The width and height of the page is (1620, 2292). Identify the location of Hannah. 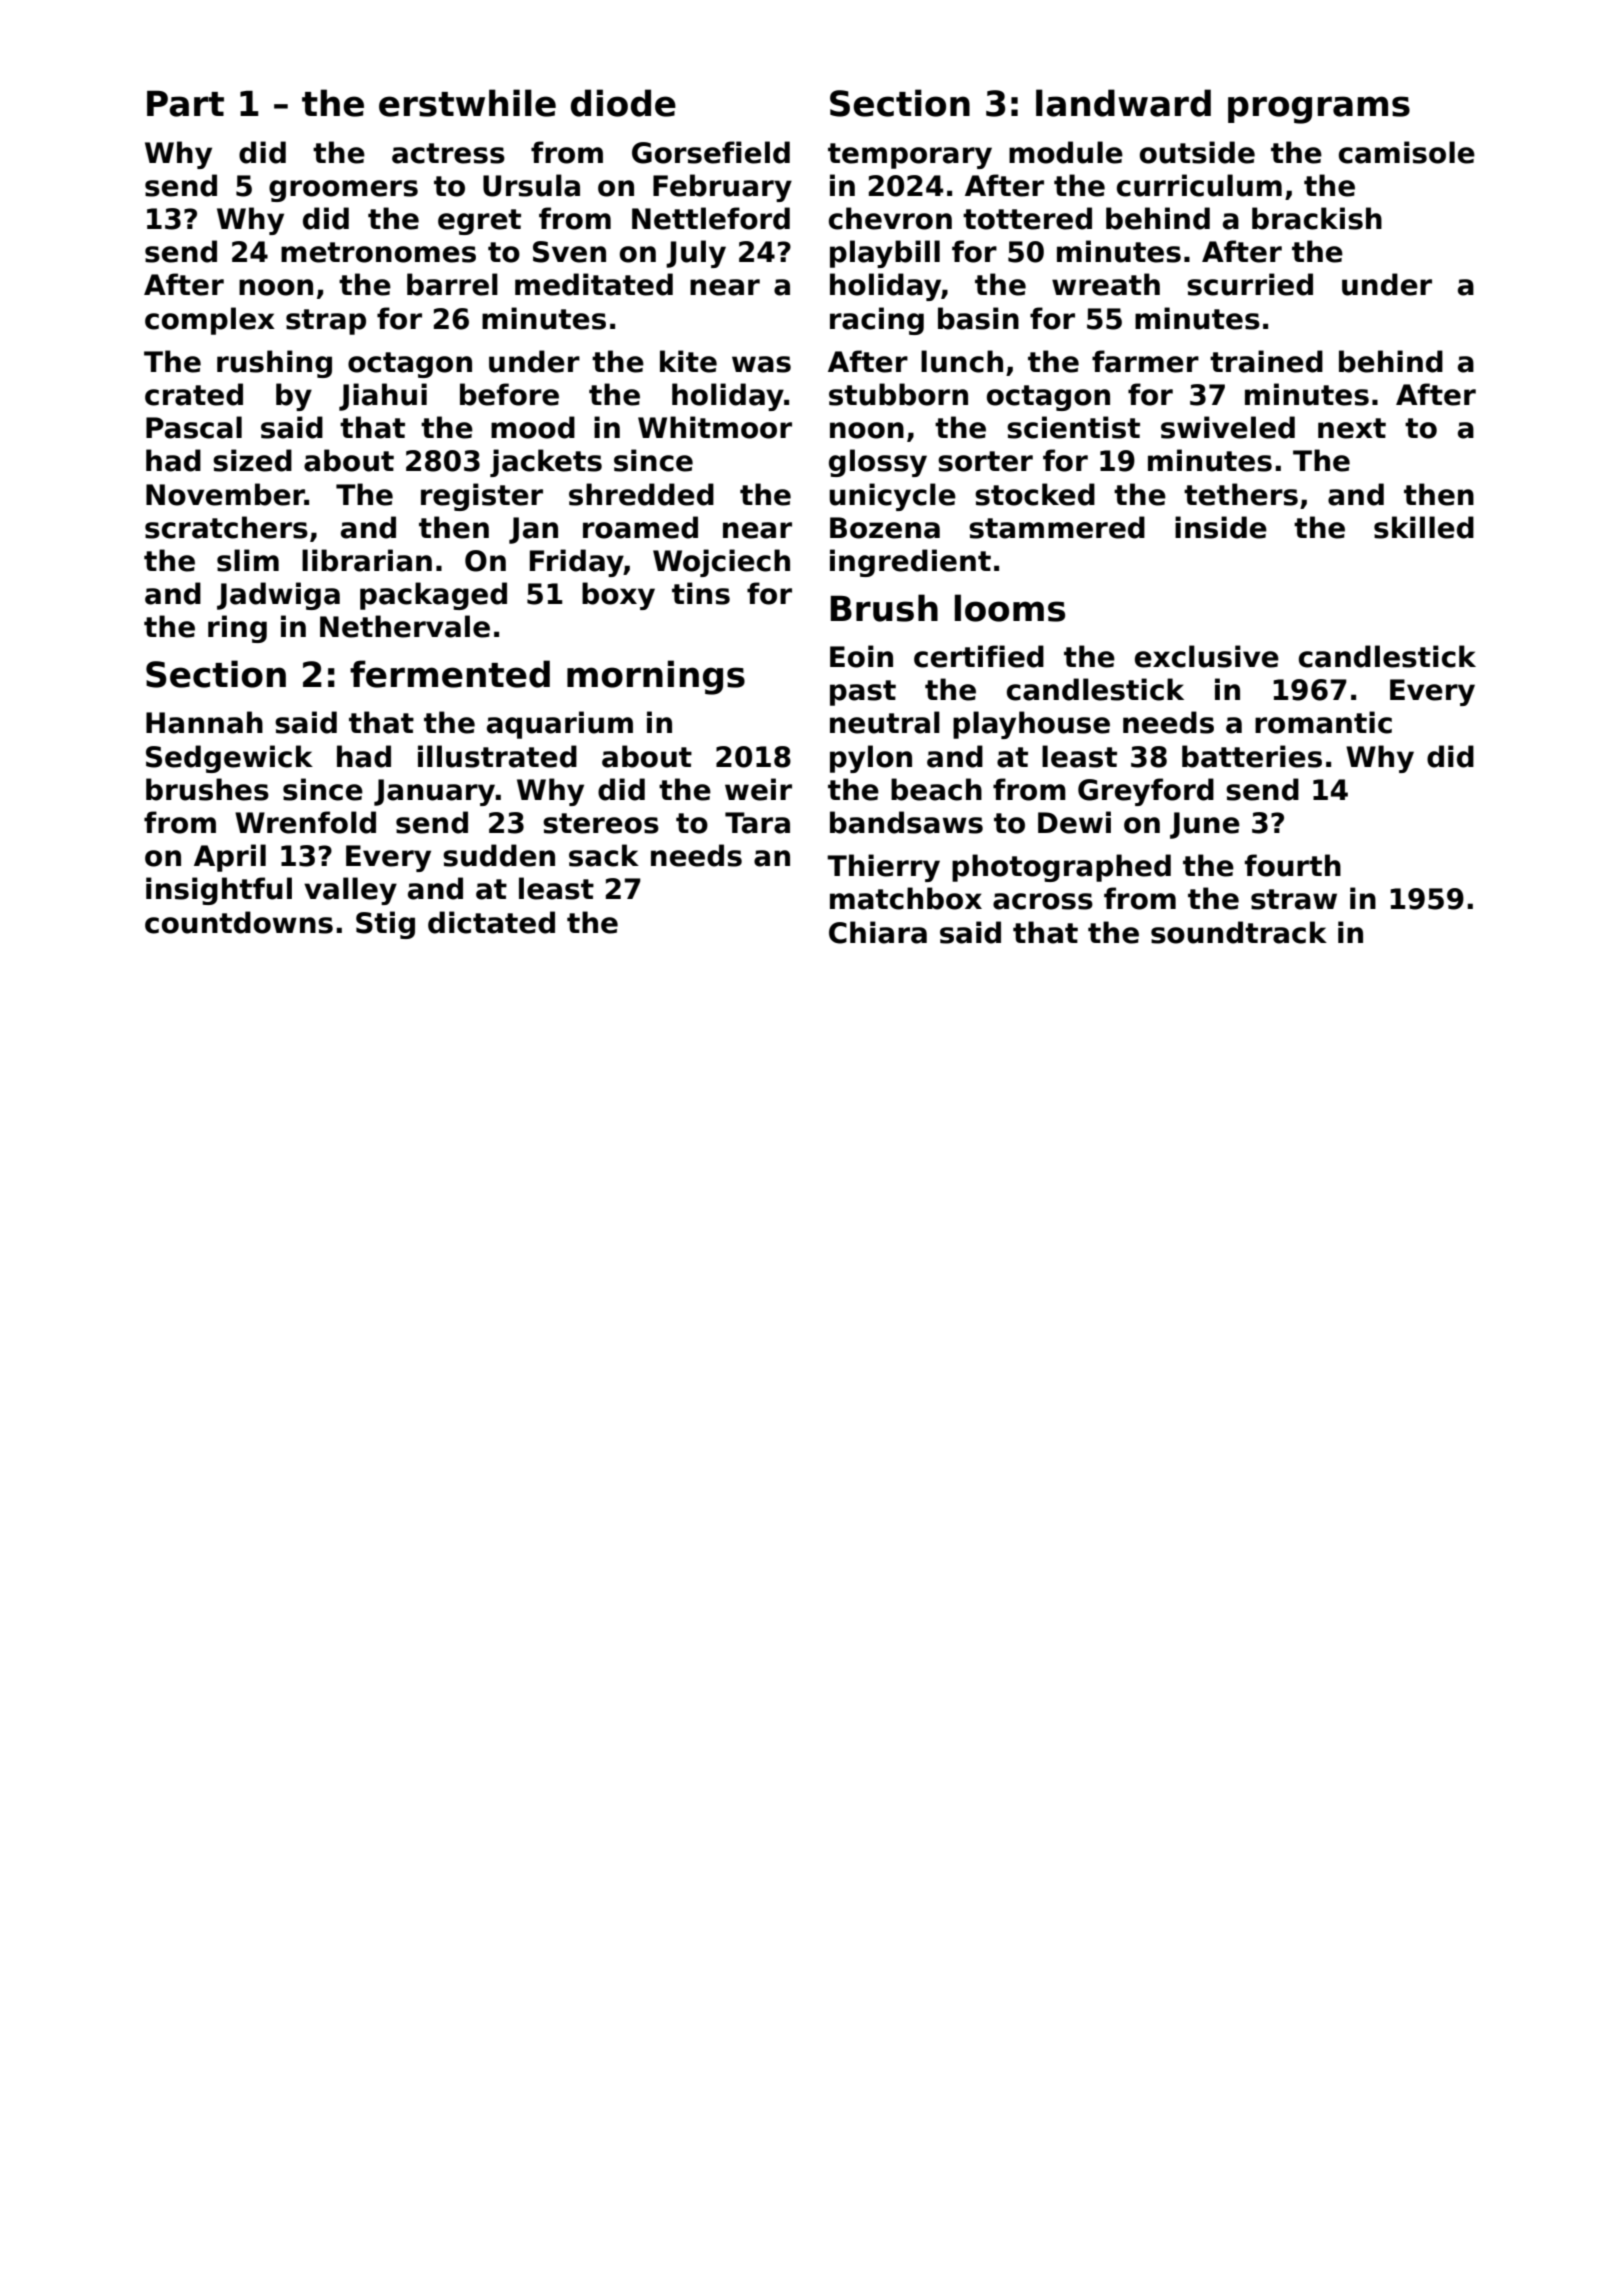
(204, 722).
